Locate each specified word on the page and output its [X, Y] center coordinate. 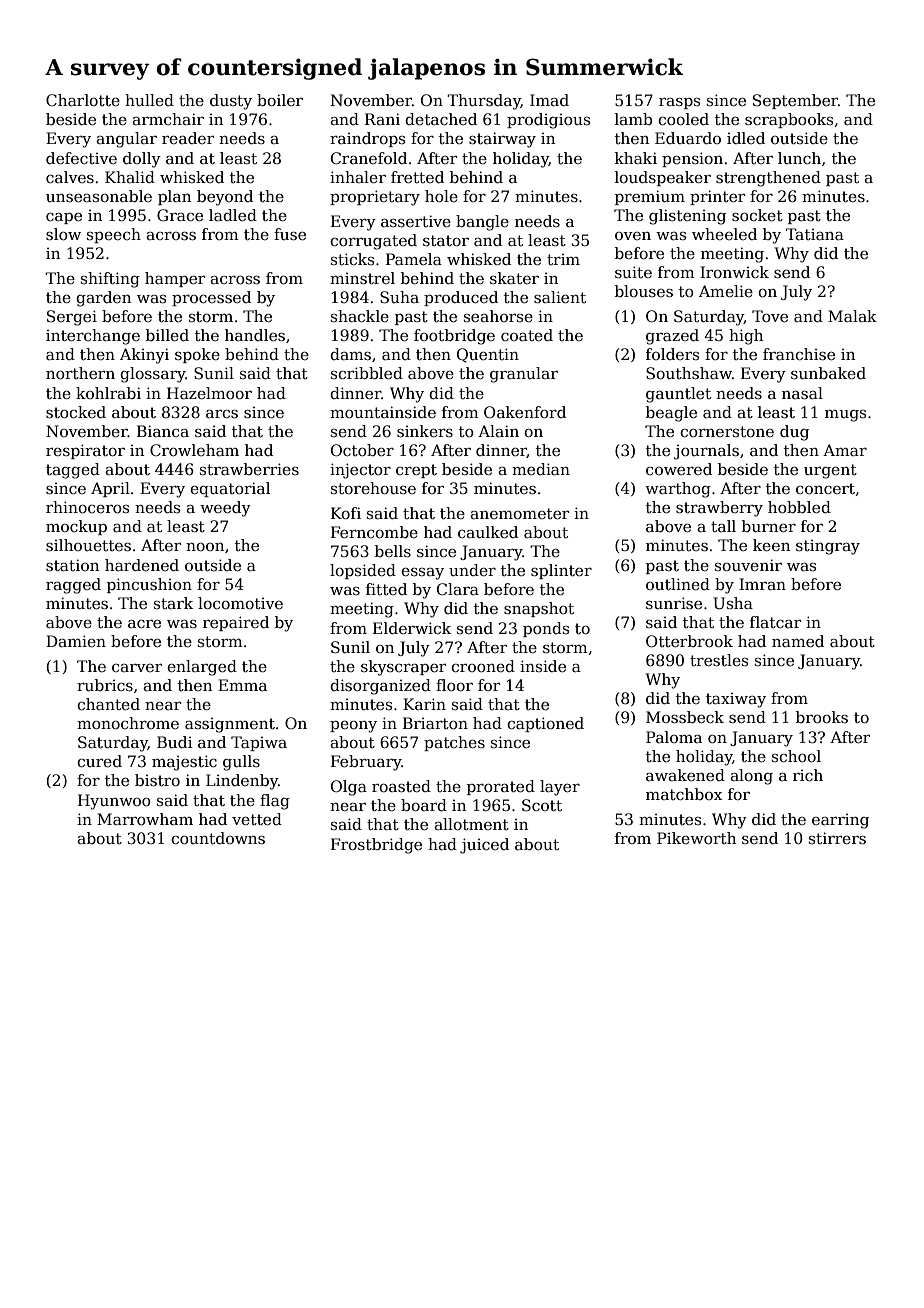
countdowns [218, 838]
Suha [399, 297]
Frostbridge [376, 846]
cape [64, 218]
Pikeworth [696, 838]
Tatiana [815, 234]
